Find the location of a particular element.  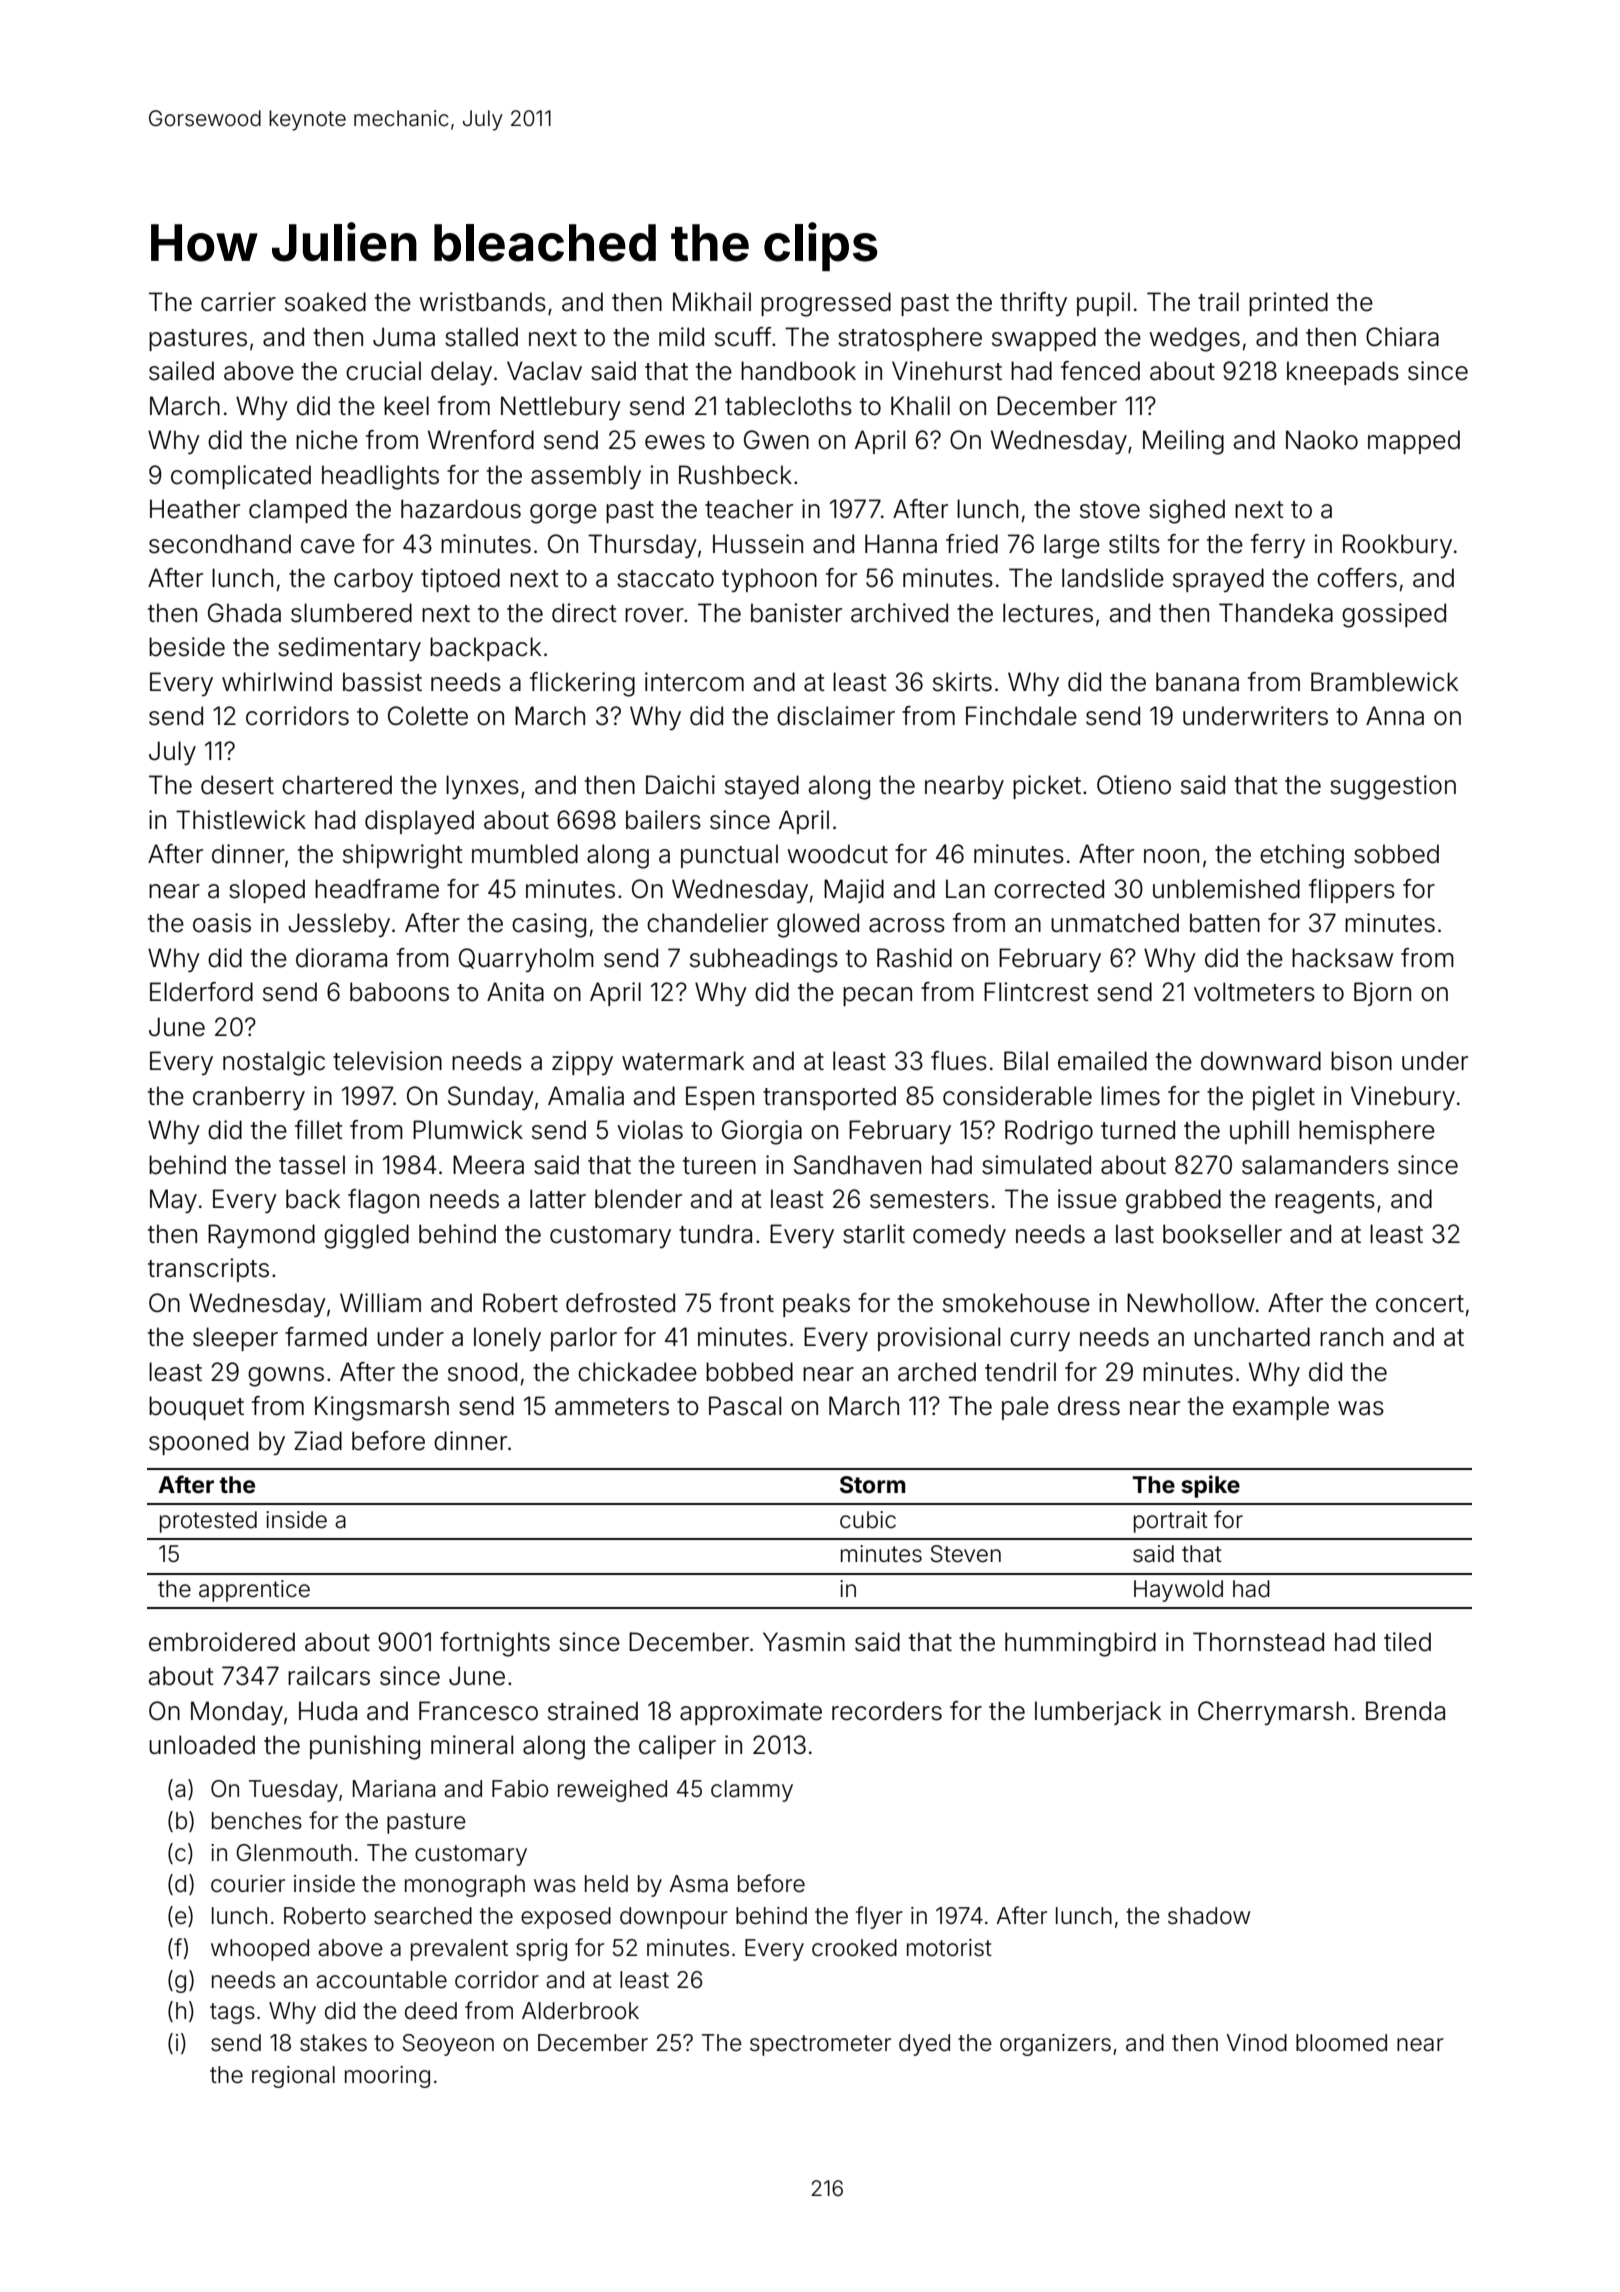

pecan is located at coordinates (877, 996).
